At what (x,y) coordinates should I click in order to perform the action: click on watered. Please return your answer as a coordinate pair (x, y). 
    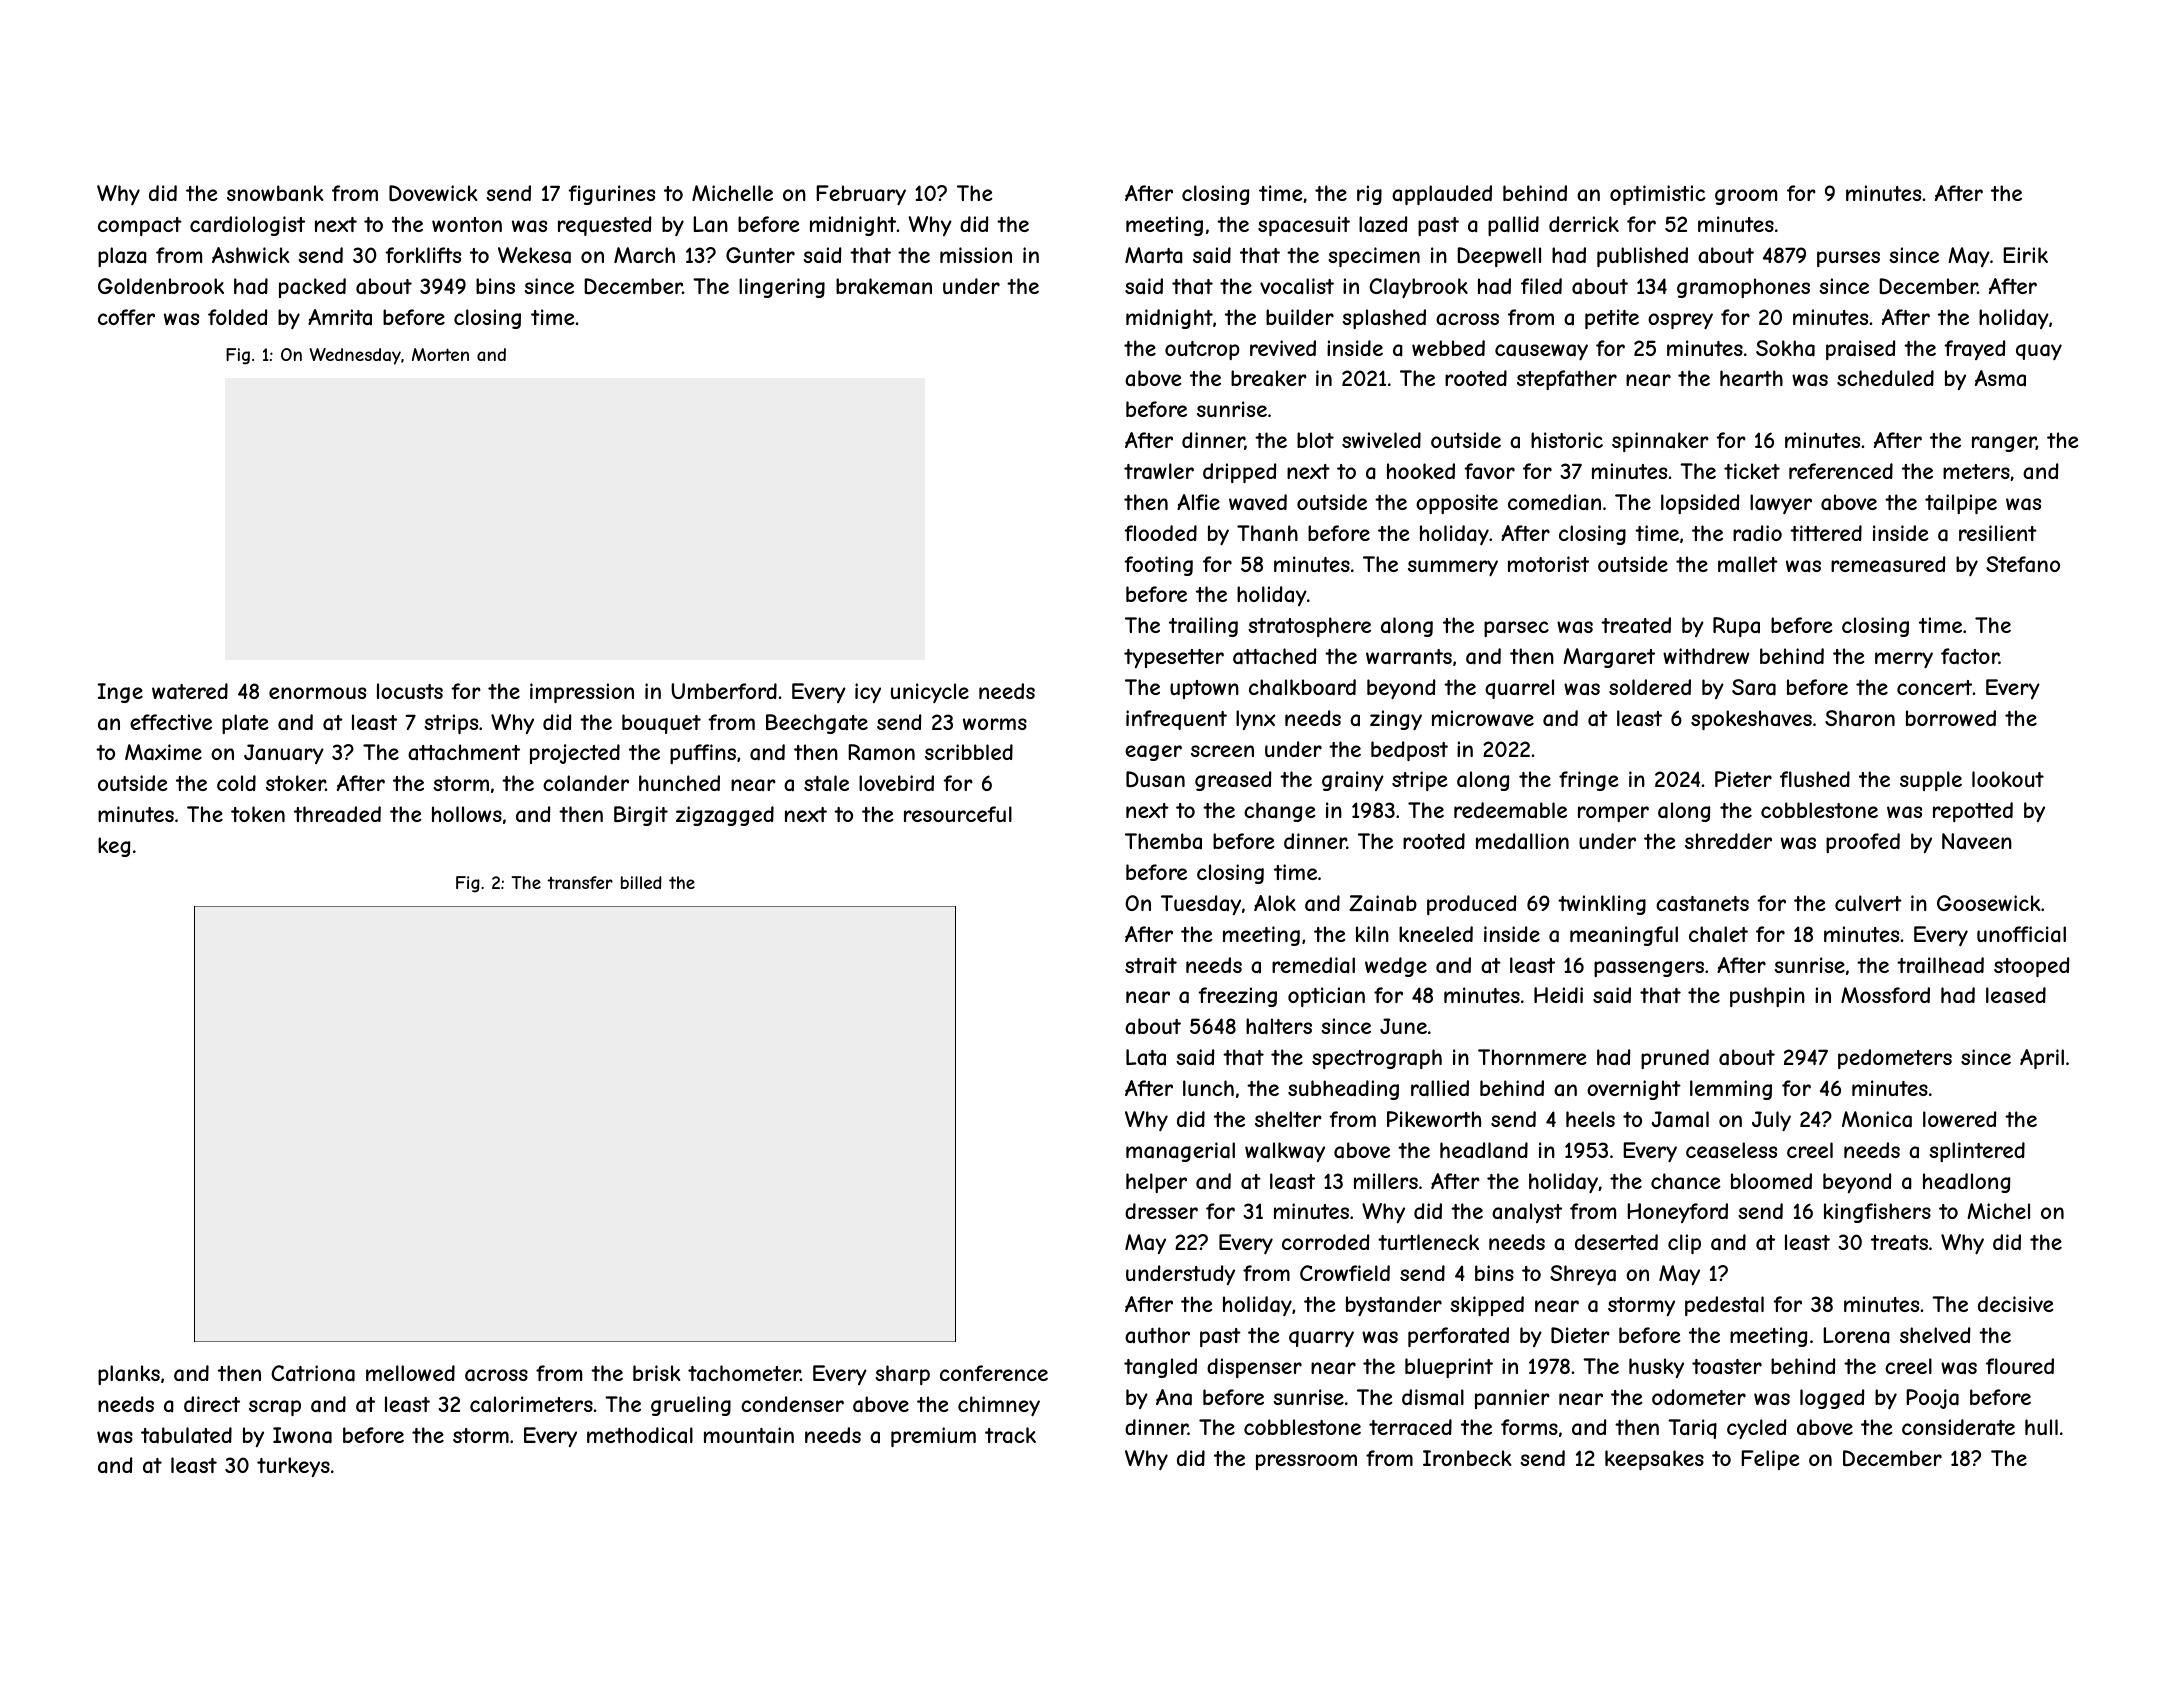
    Looking at the image, I should click on (190, 691).
